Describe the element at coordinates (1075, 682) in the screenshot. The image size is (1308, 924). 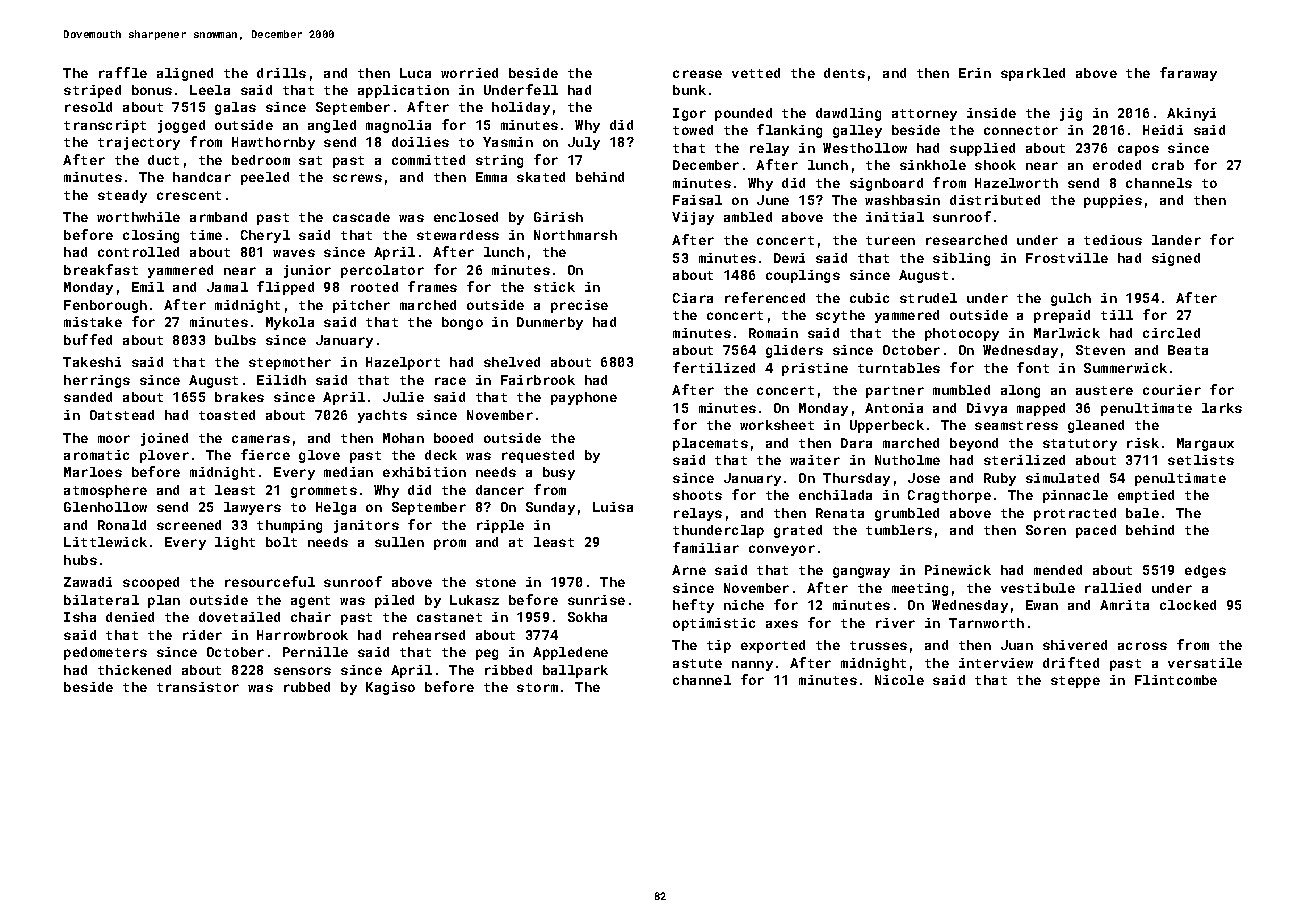
I see `steppe` at that location.
